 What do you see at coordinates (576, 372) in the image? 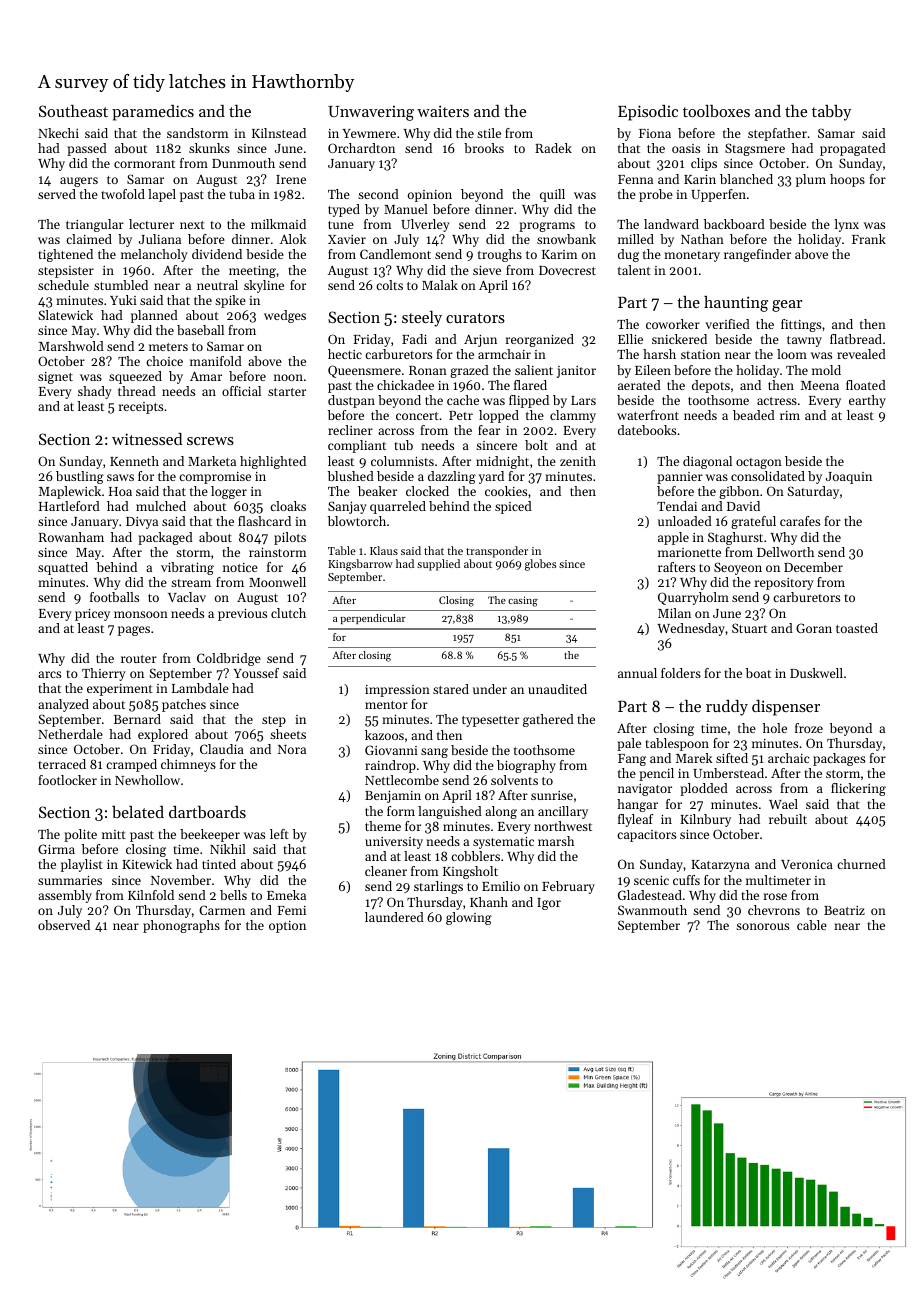
I see `janitor` at bounding box center [576, 372].
